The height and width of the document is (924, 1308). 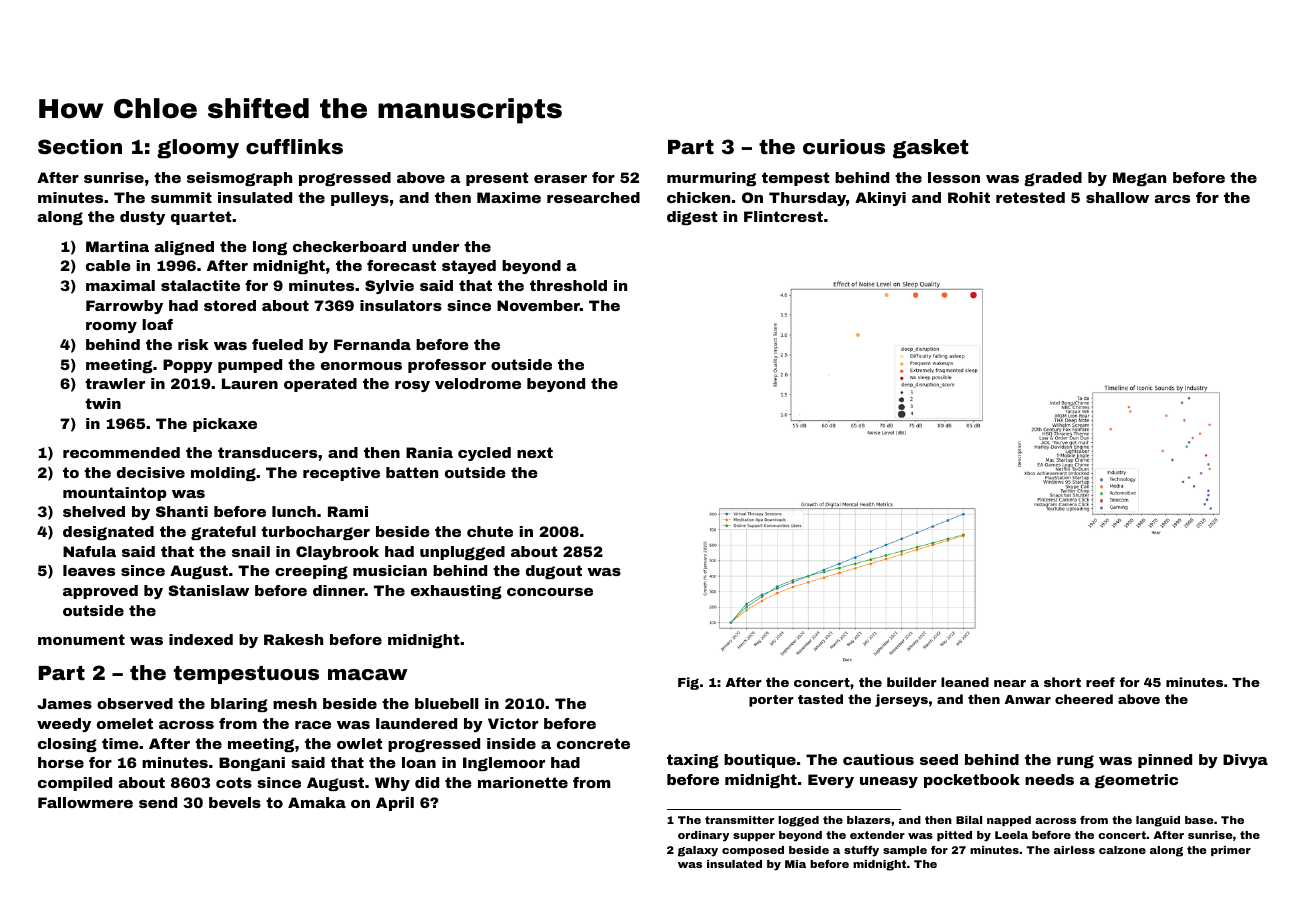 What do you see at coordinates (490, 531) in the document?
I see `chute` at bounding box center [490, 531].
